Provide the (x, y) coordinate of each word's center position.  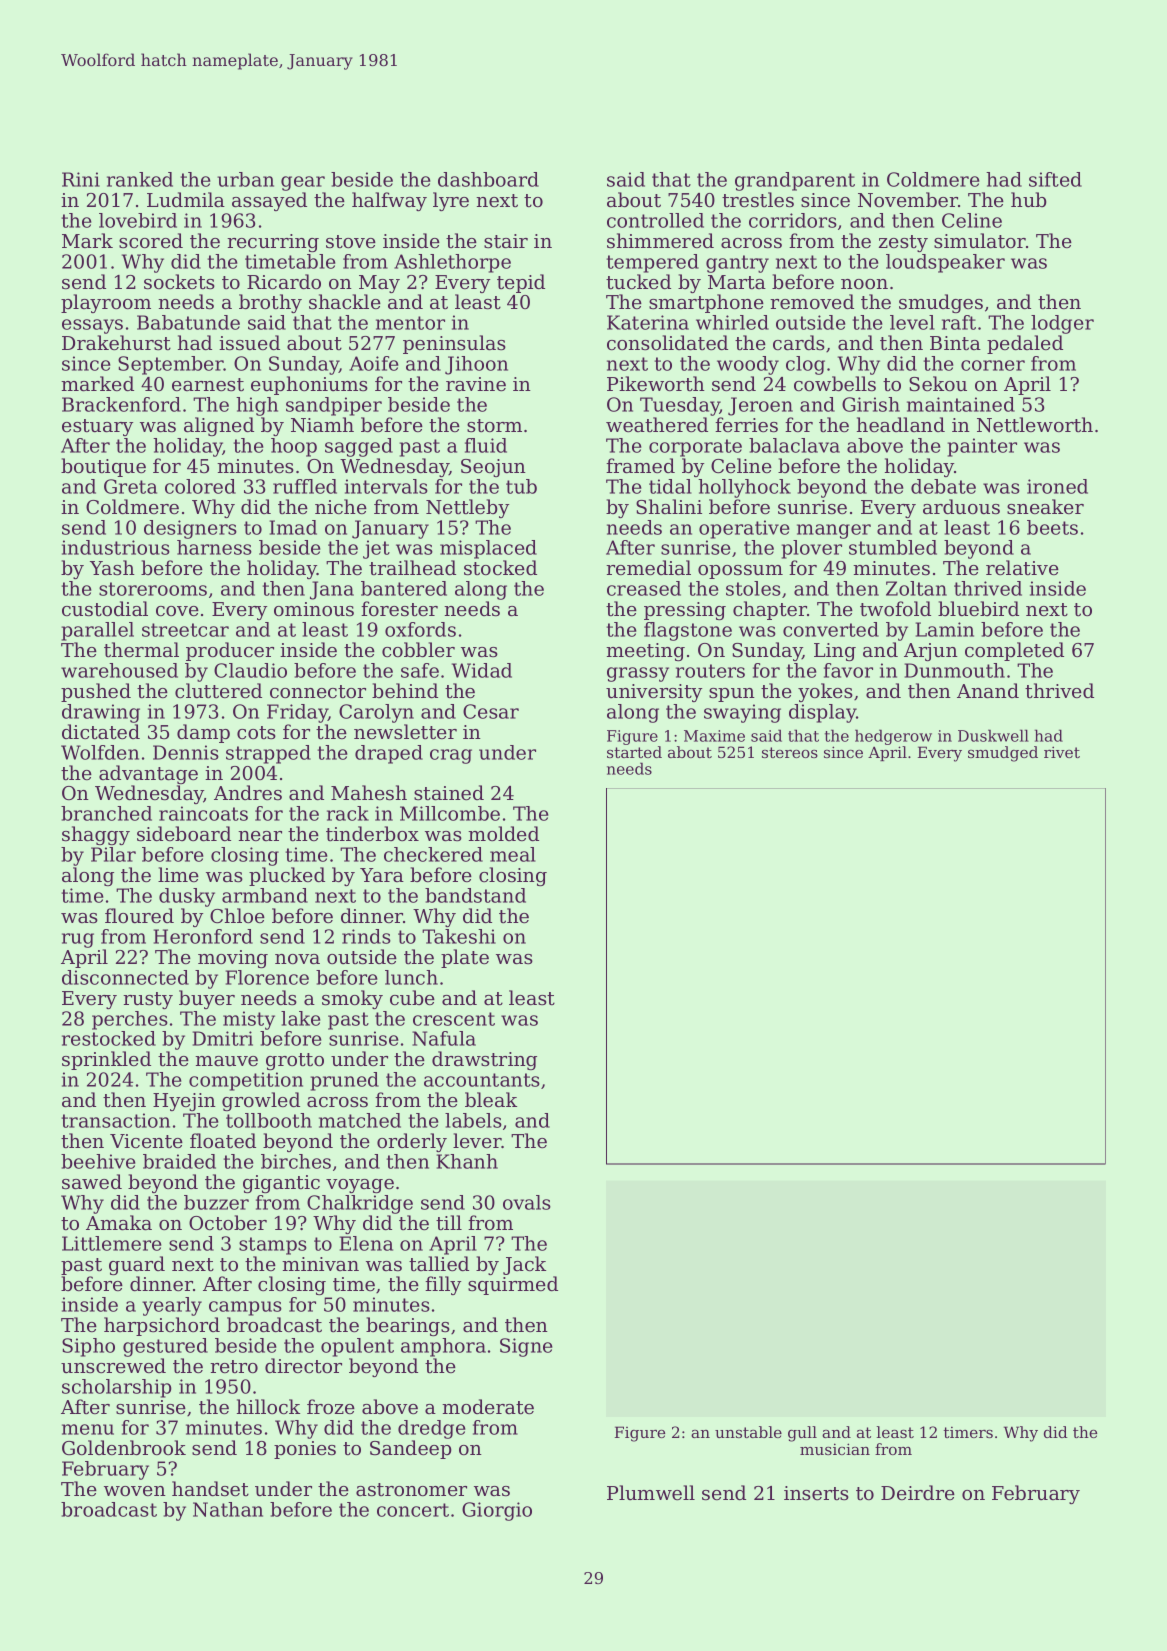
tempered (652, 263)
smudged (1003, 754)
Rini (81, 179)
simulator (980, 241)
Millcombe (450, 813)
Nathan (228, 1509)
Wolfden (100, 752)
